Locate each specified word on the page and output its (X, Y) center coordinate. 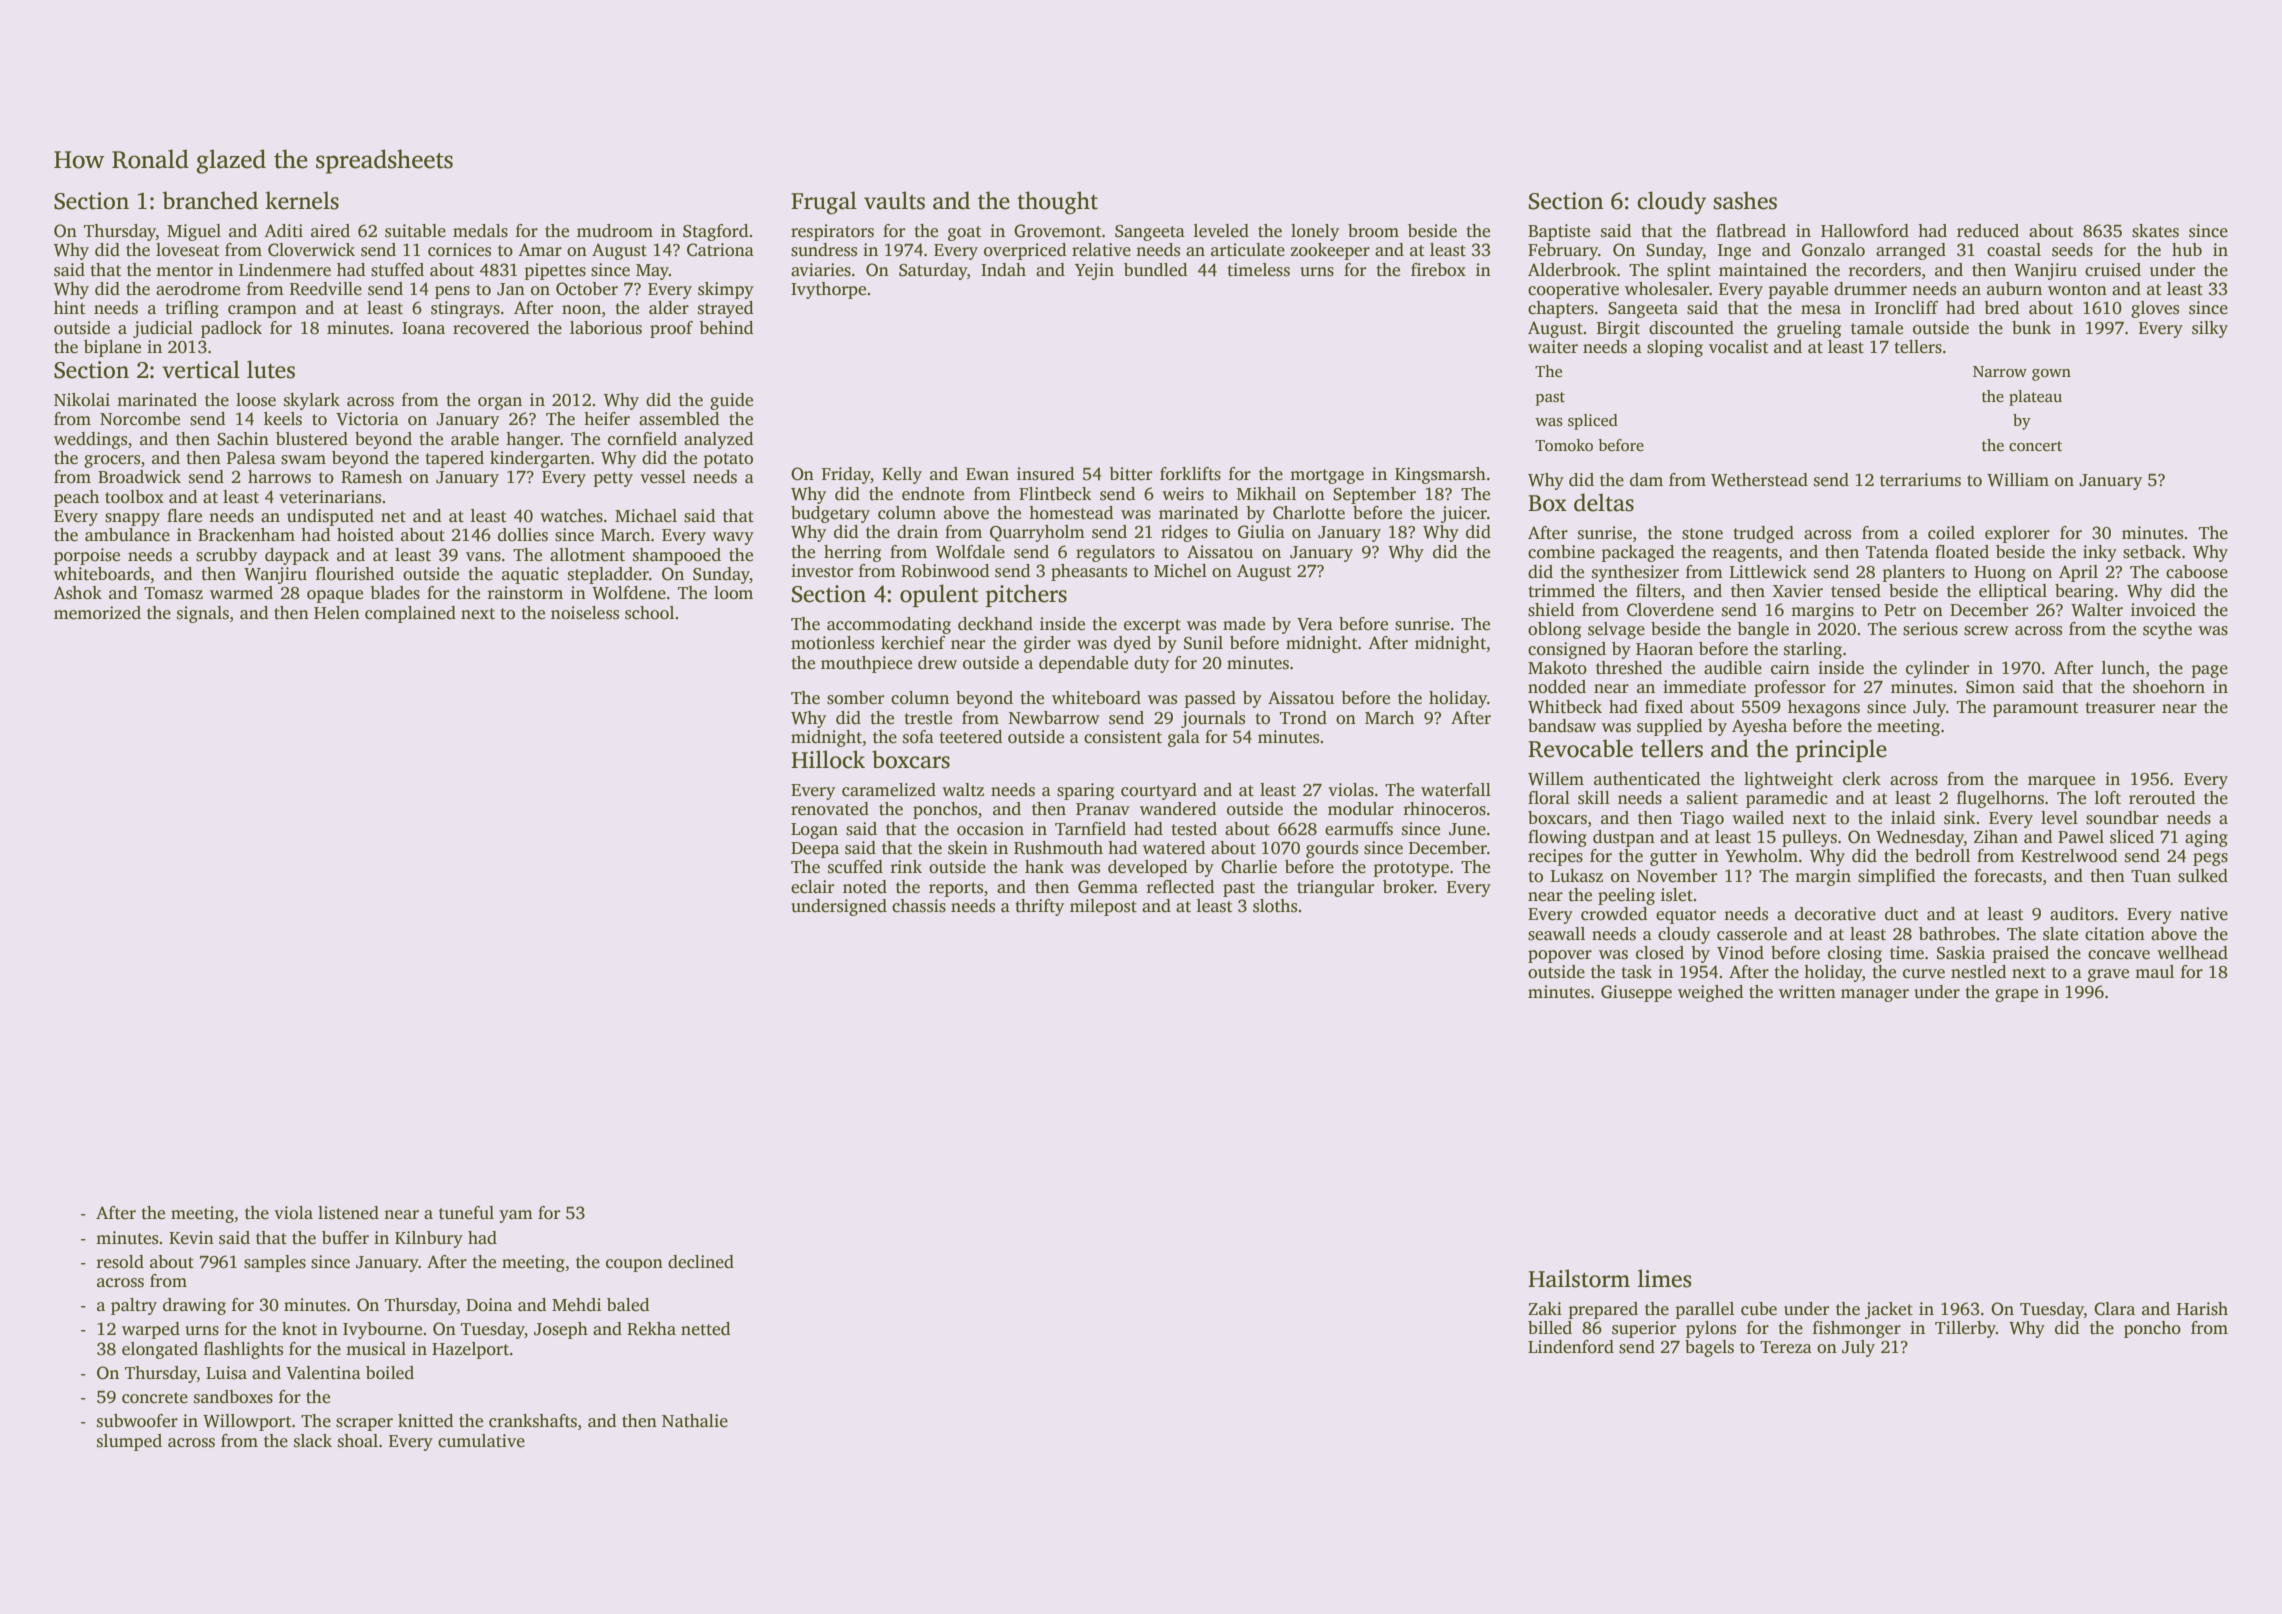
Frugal (824, 203)
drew (937, 663)
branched (210, 200)
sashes (1745, 200)
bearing (2084, 592)
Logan (814, 831)
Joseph (561, 1330)
